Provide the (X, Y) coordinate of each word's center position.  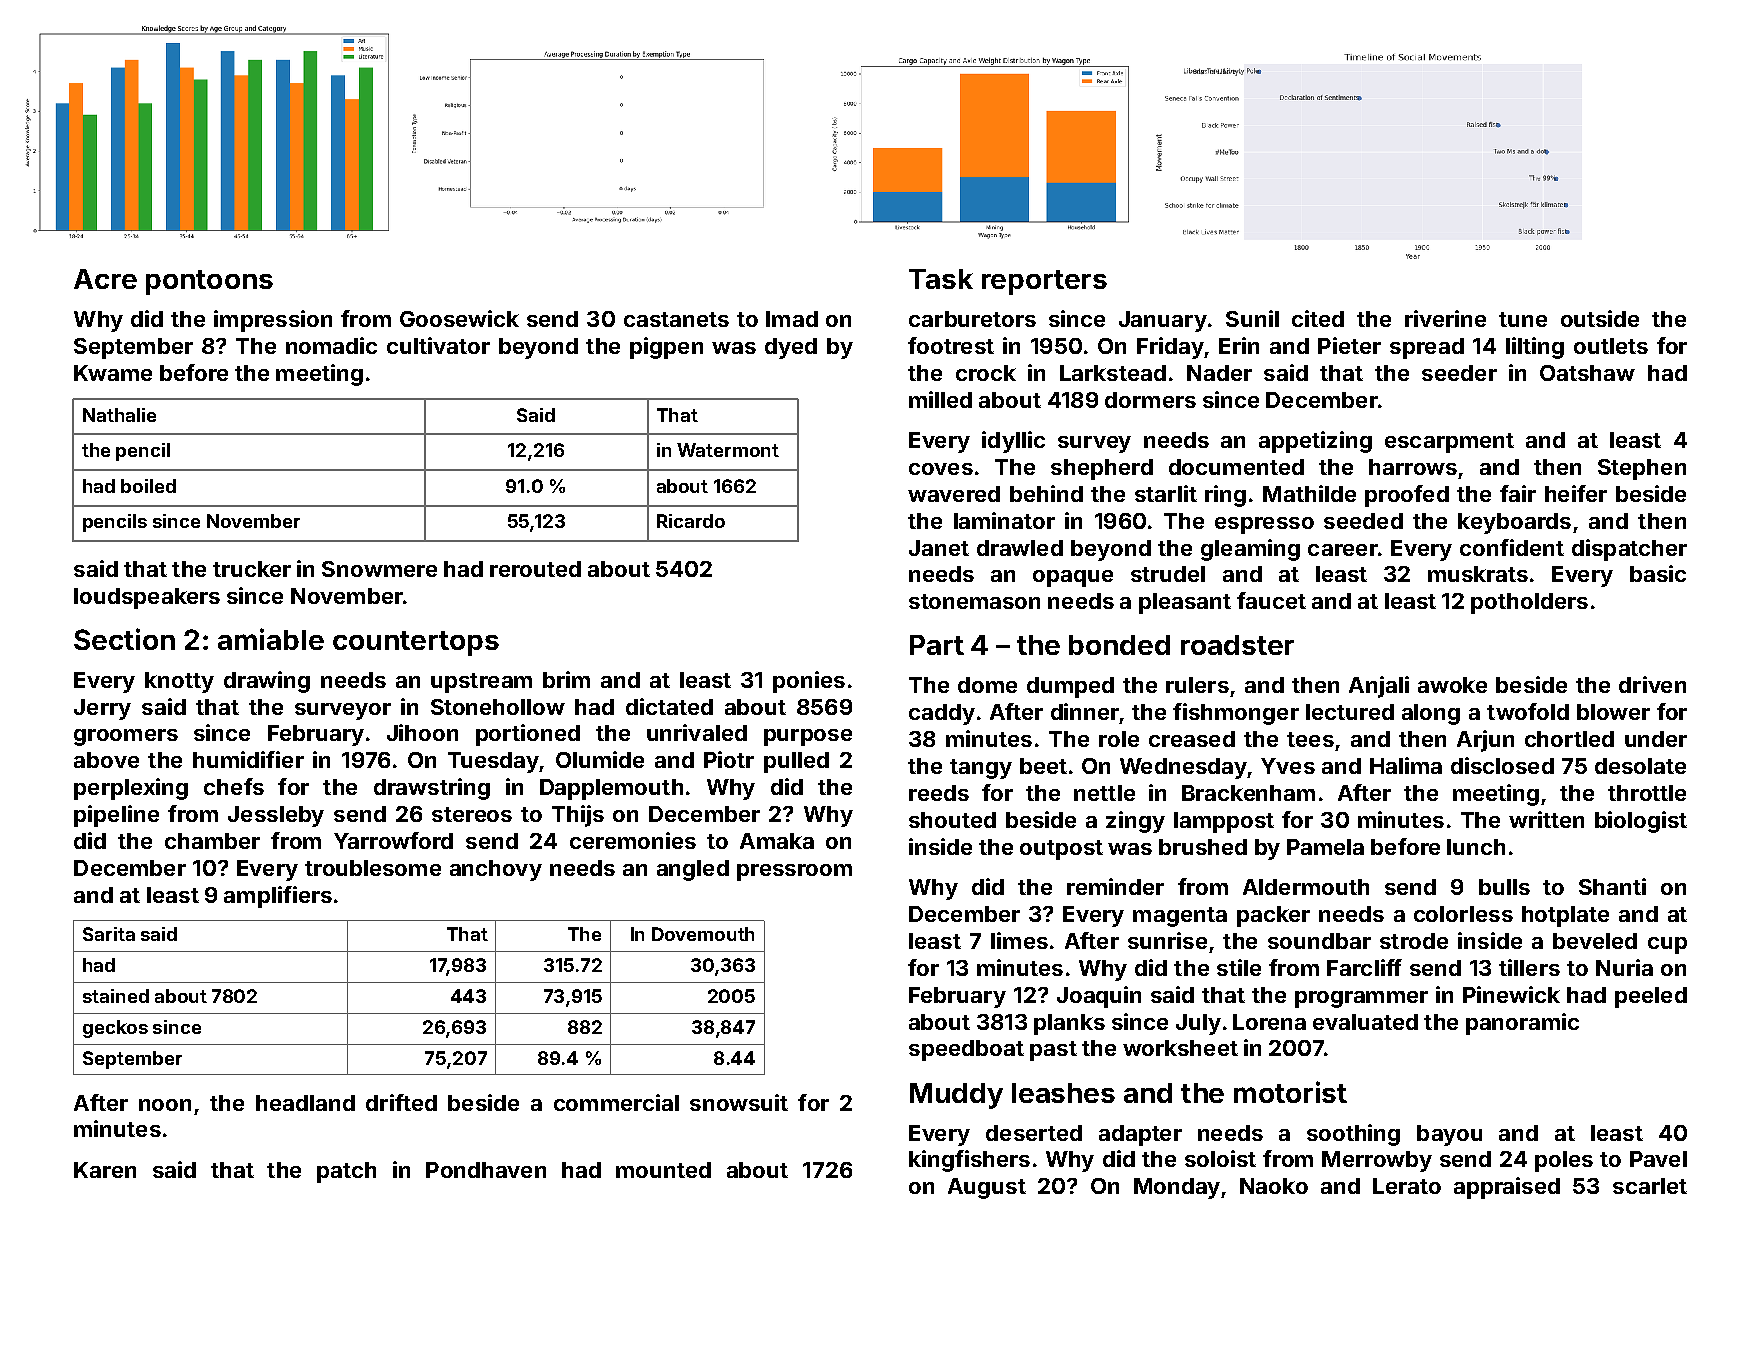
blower (1613, 712)
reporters (1044, 282)
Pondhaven (486, 1170)
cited (1318, 318)
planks (1069, 1024)
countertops (416, 643)
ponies (809, 682)
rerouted (535, 569)
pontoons (209, 282)
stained (116, 996)
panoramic (1522, 1024)
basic (1658, 573)
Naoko (1274, 1186)
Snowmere (379, 569)
